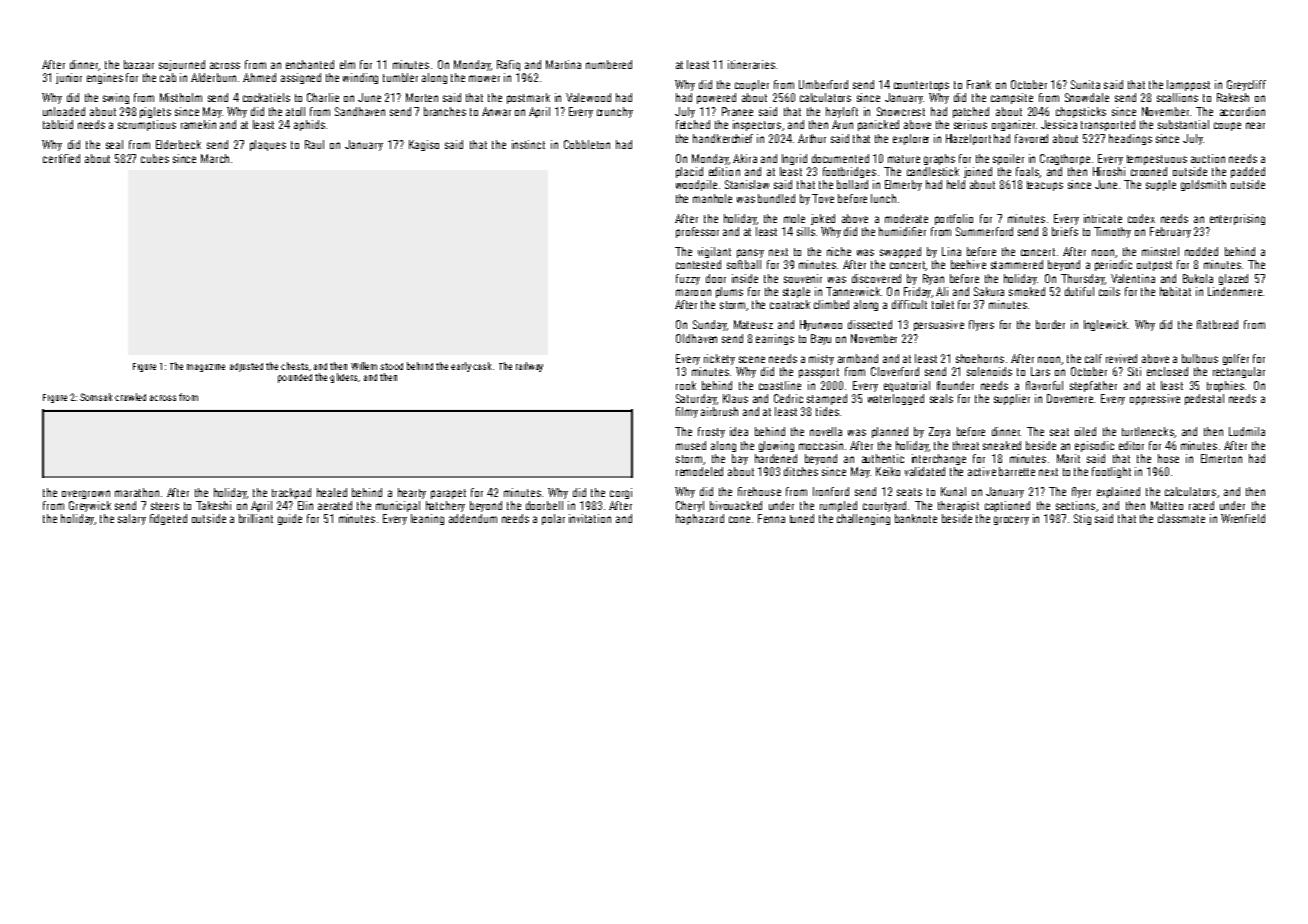  What do you see at coordinates (1204, 399) in the document?
I see `pedestal` at bounding box center [1204, 399].
